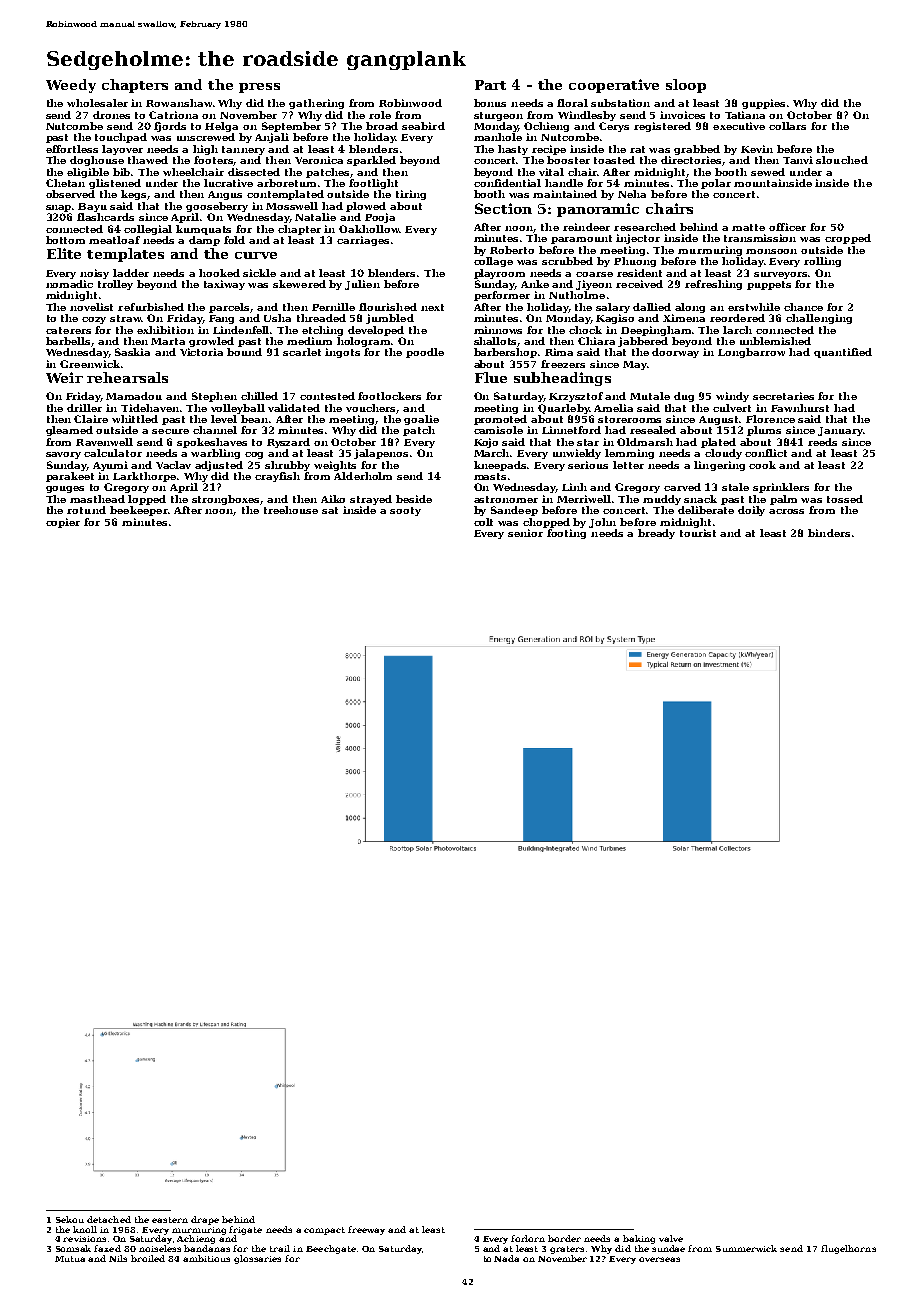 The height and width of the screenshot is (1308, 924). Describe the element at coordinates (244, 352) in the screenshot. I see `bound` at that location.
